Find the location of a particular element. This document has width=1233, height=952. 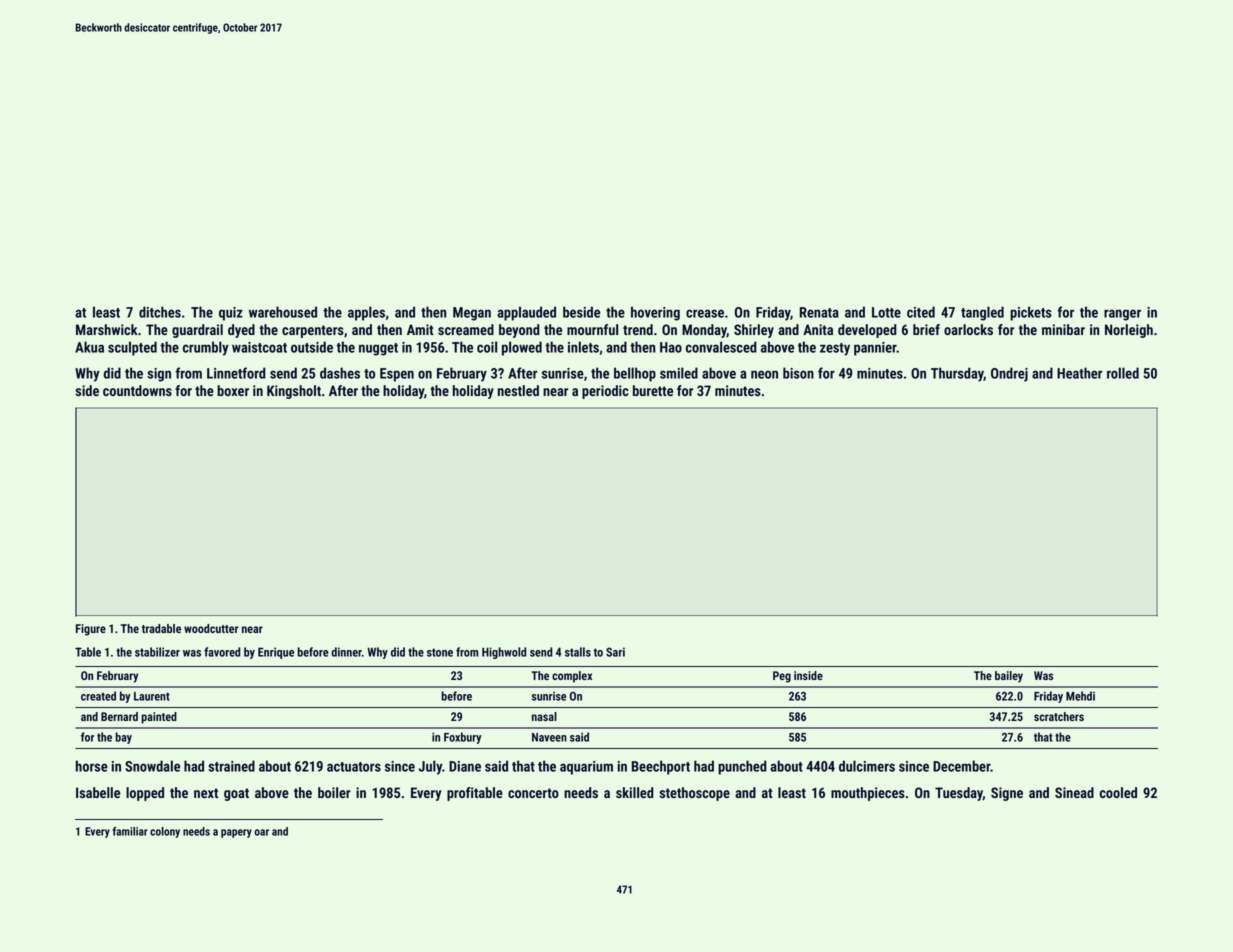

Megan is located at coordinates (472, 314).
